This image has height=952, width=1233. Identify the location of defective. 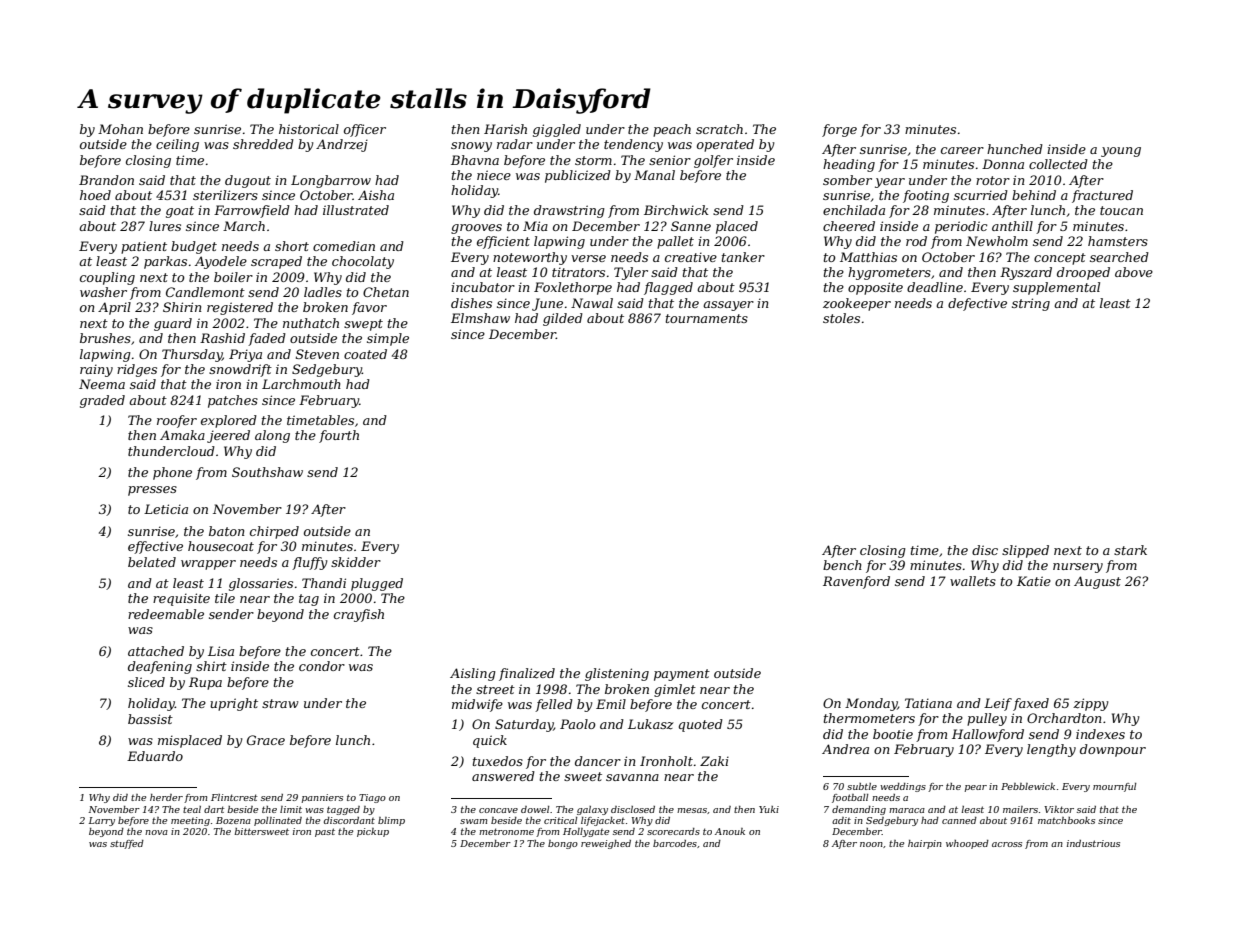
(977, 304).
